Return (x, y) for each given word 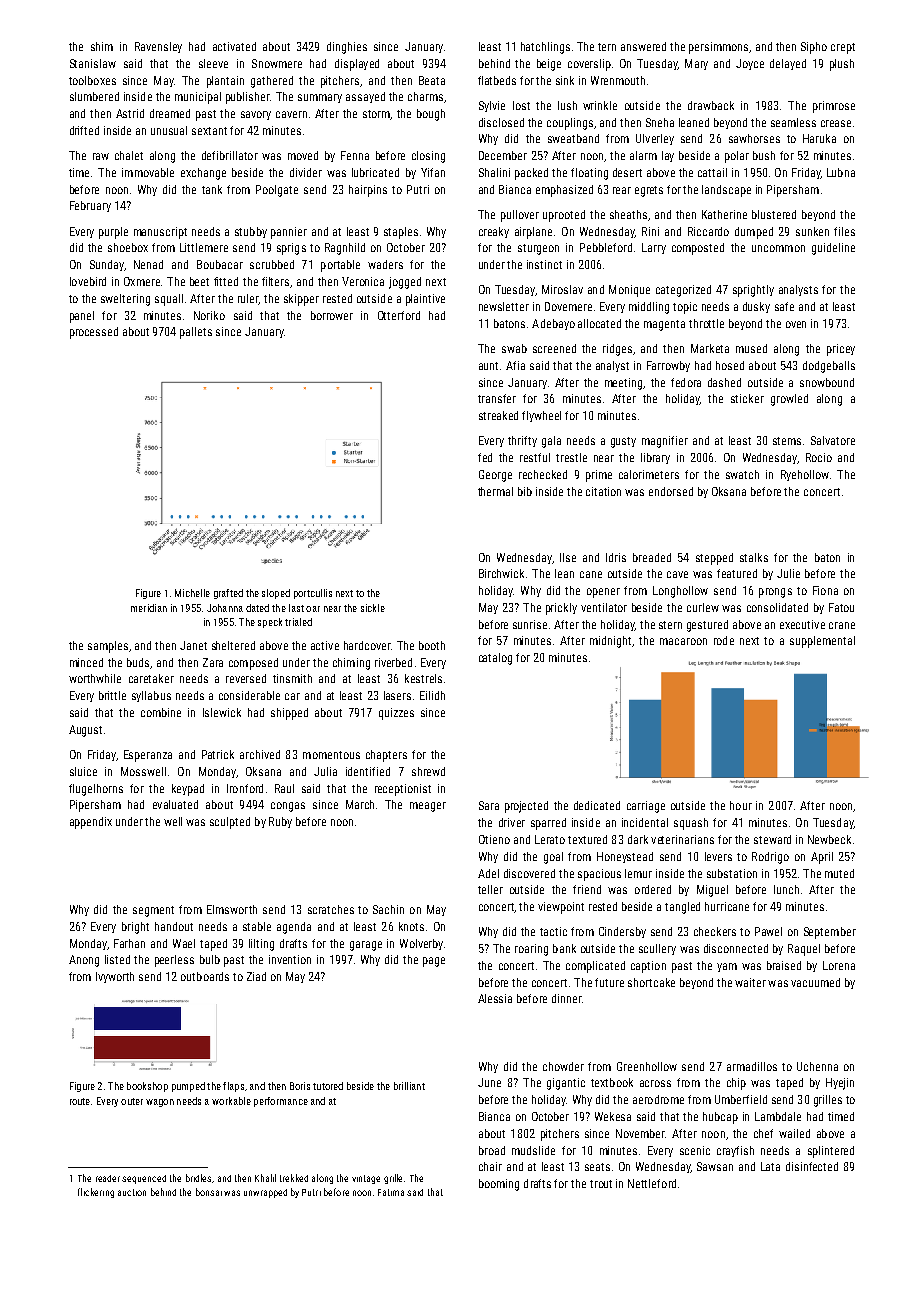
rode (724, 640)
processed (94, 333)
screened (554, 348)
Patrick (218, 754)
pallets (196, 333)
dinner (566, 998)
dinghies (347, 48)
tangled (682, 908)
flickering (96, 1193)
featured (737, 573)
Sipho (814, 48)
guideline (833, 249)
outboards (205, 976)
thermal (495, 491)
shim (102, 46)
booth (432, 645)
